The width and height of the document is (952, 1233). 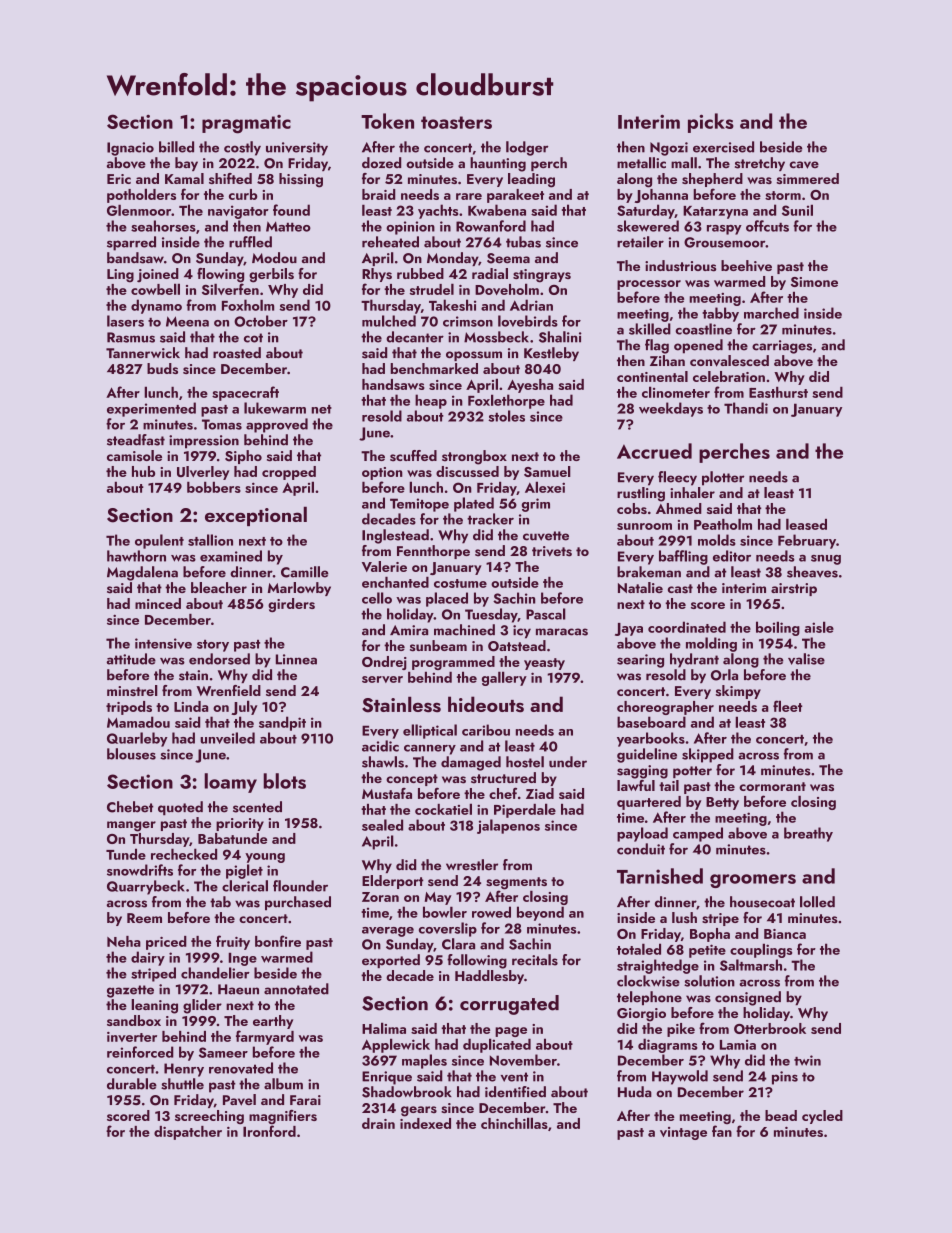 I want to click on indexed, so click(x=425, y=1123).
